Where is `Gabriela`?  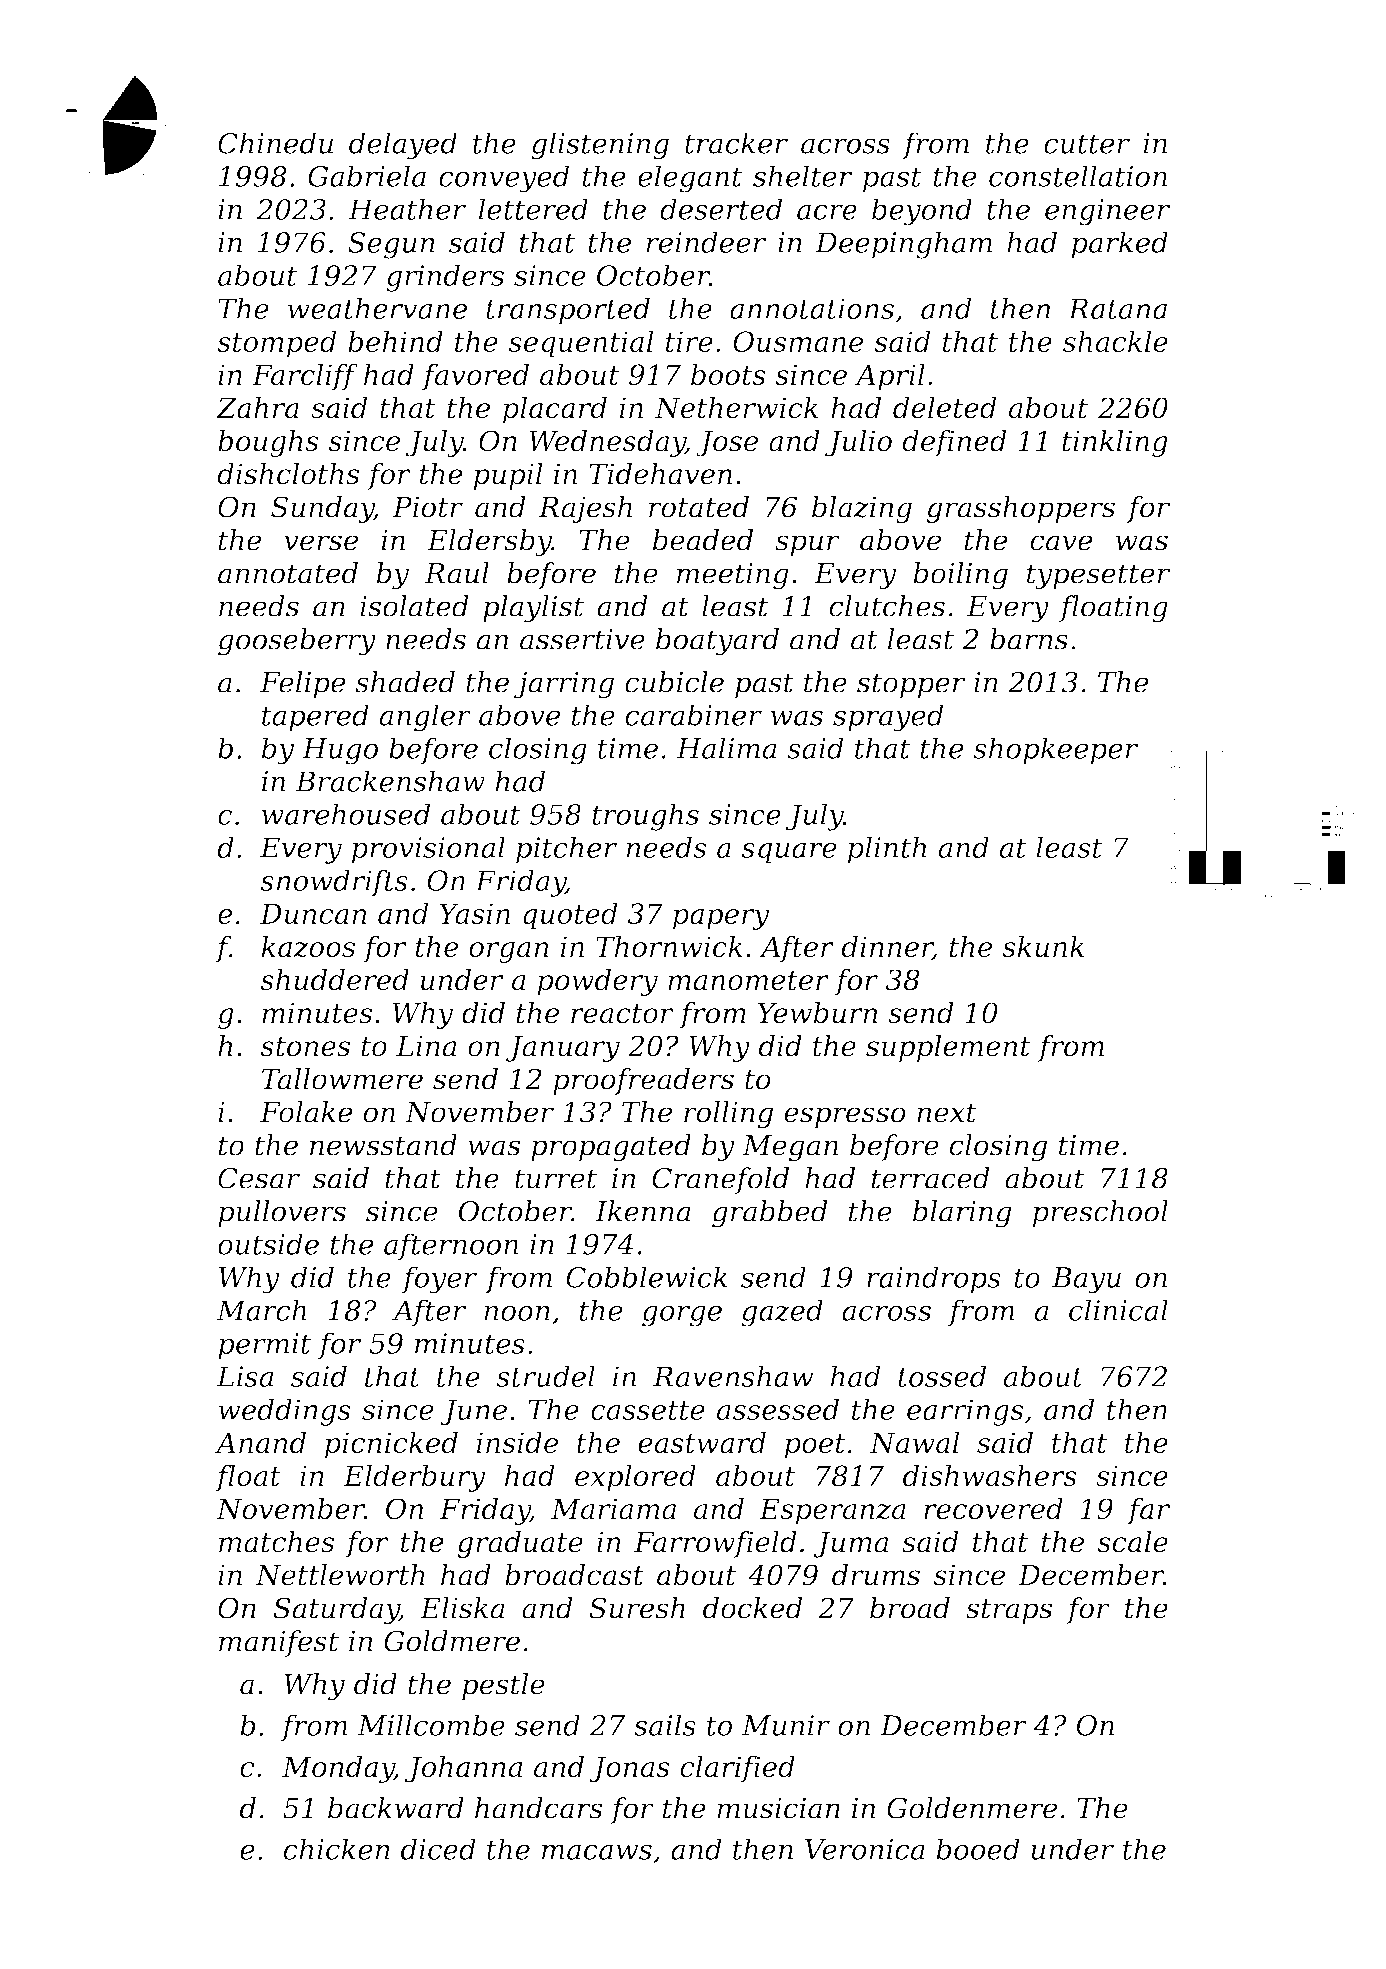
Gabriela is located at coordinates (367, 176).
